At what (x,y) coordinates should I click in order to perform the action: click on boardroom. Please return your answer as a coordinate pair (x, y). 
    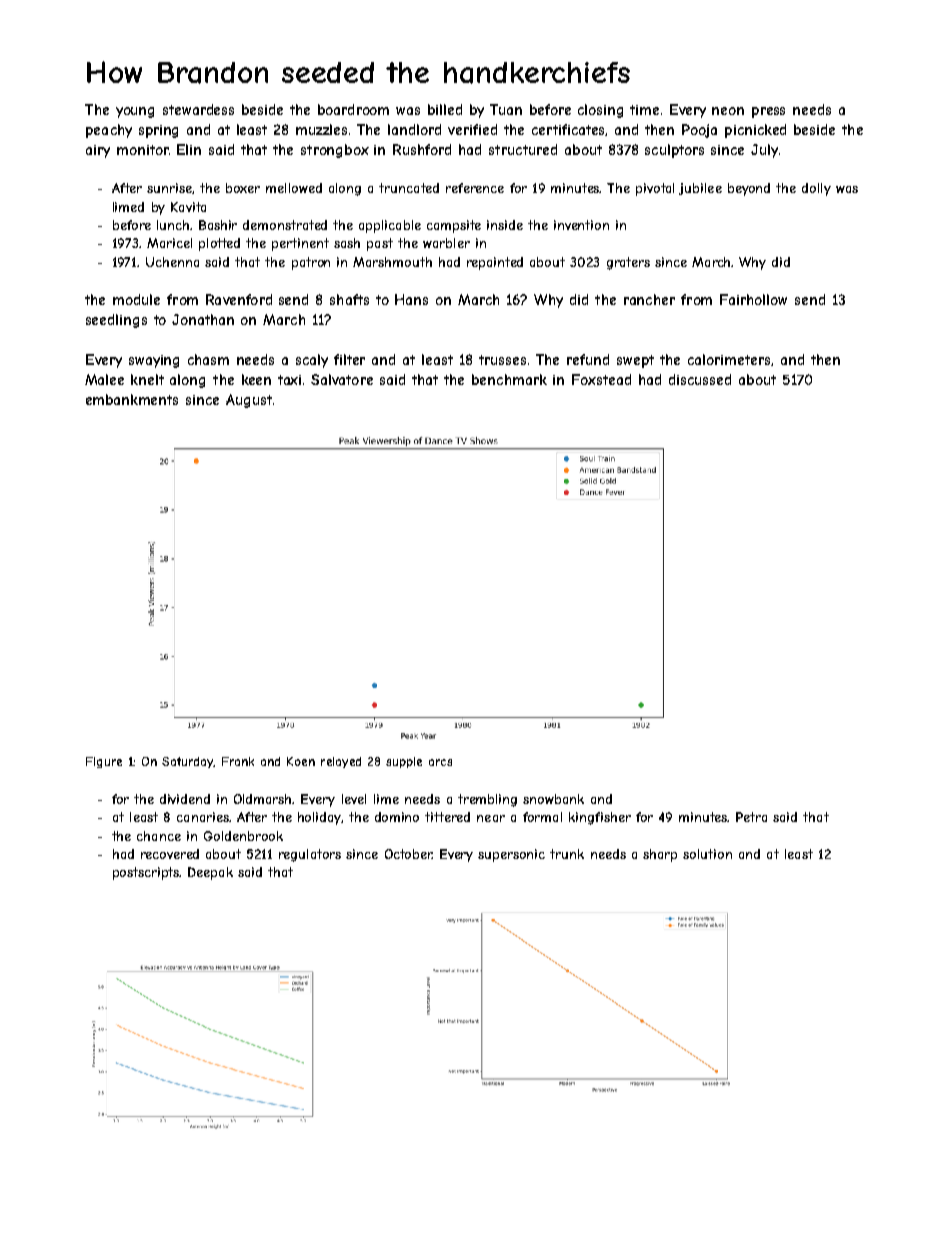
    Looking at the image, I should click on (353, 109).
